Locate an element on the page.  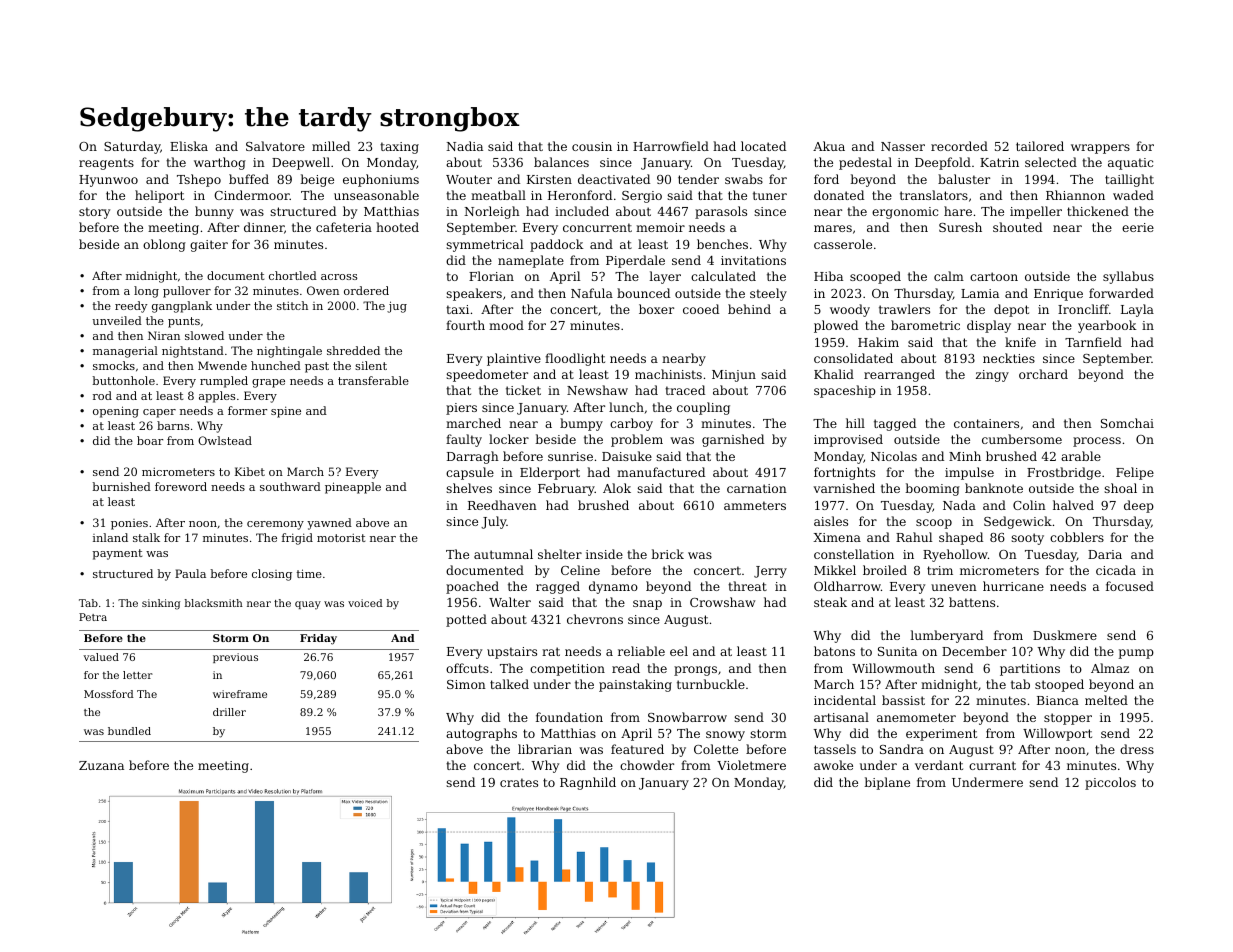
Nadia is located at coordinates (464, 146).
